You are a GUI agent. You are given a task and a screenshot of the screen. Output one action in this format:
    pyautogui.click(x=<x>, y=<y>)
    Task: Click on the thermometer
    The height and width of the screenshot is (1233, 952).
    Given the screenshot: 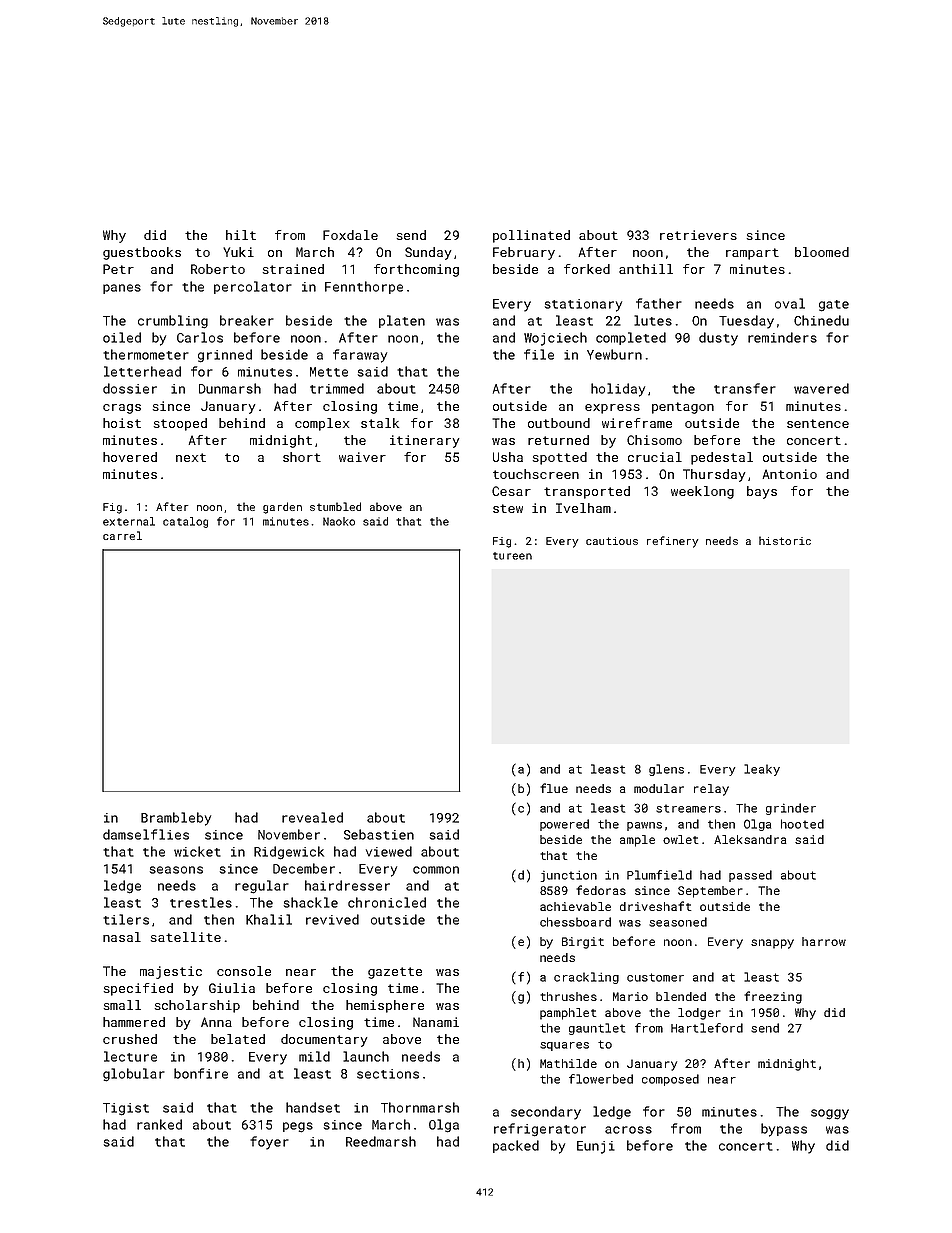 What is the action you would take?
    pyautogui.click(x=146, y=354)
